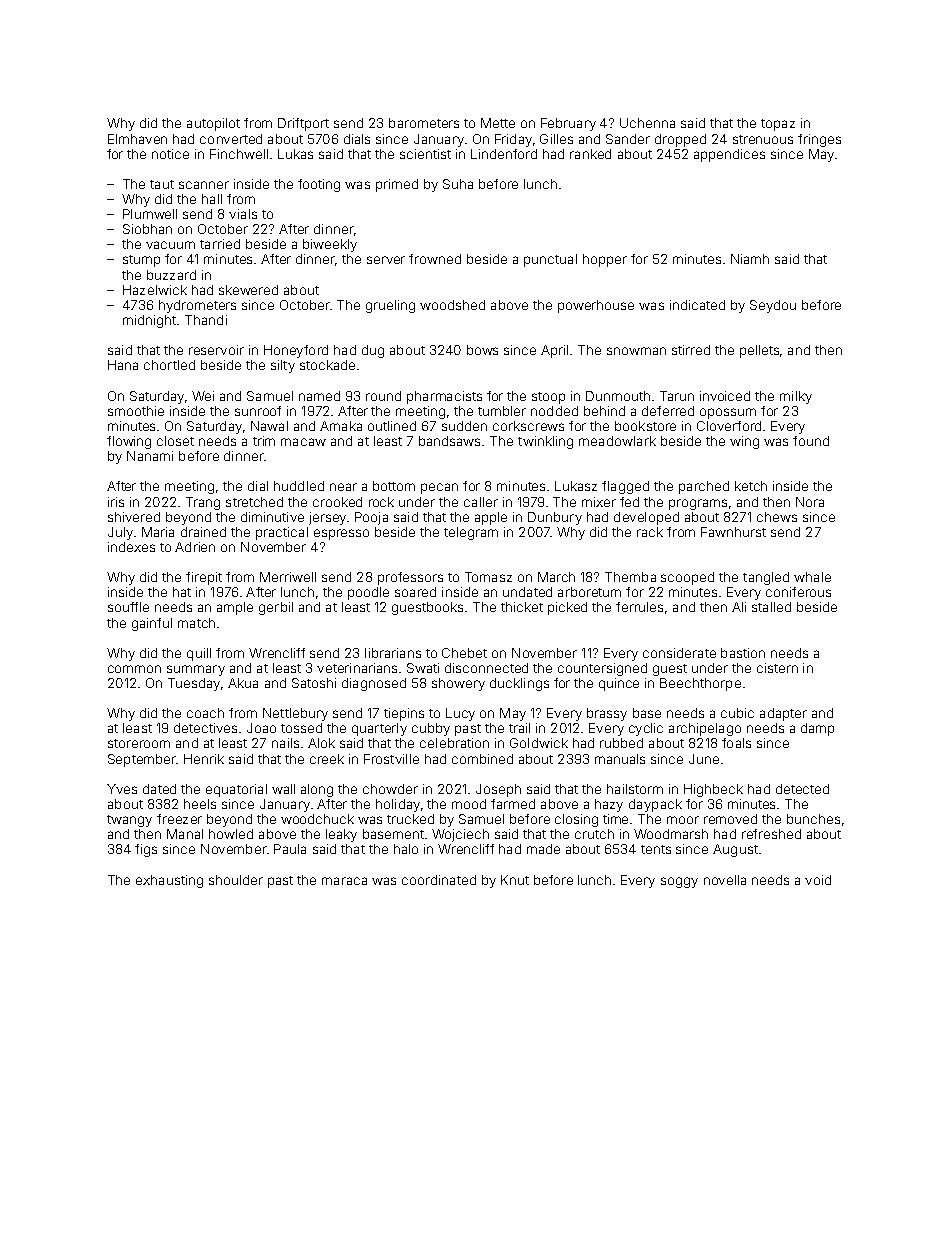  What do you see at coordinates (150, 214) in the image?
I see `Plumwell` at bounding box center [150, 214].
